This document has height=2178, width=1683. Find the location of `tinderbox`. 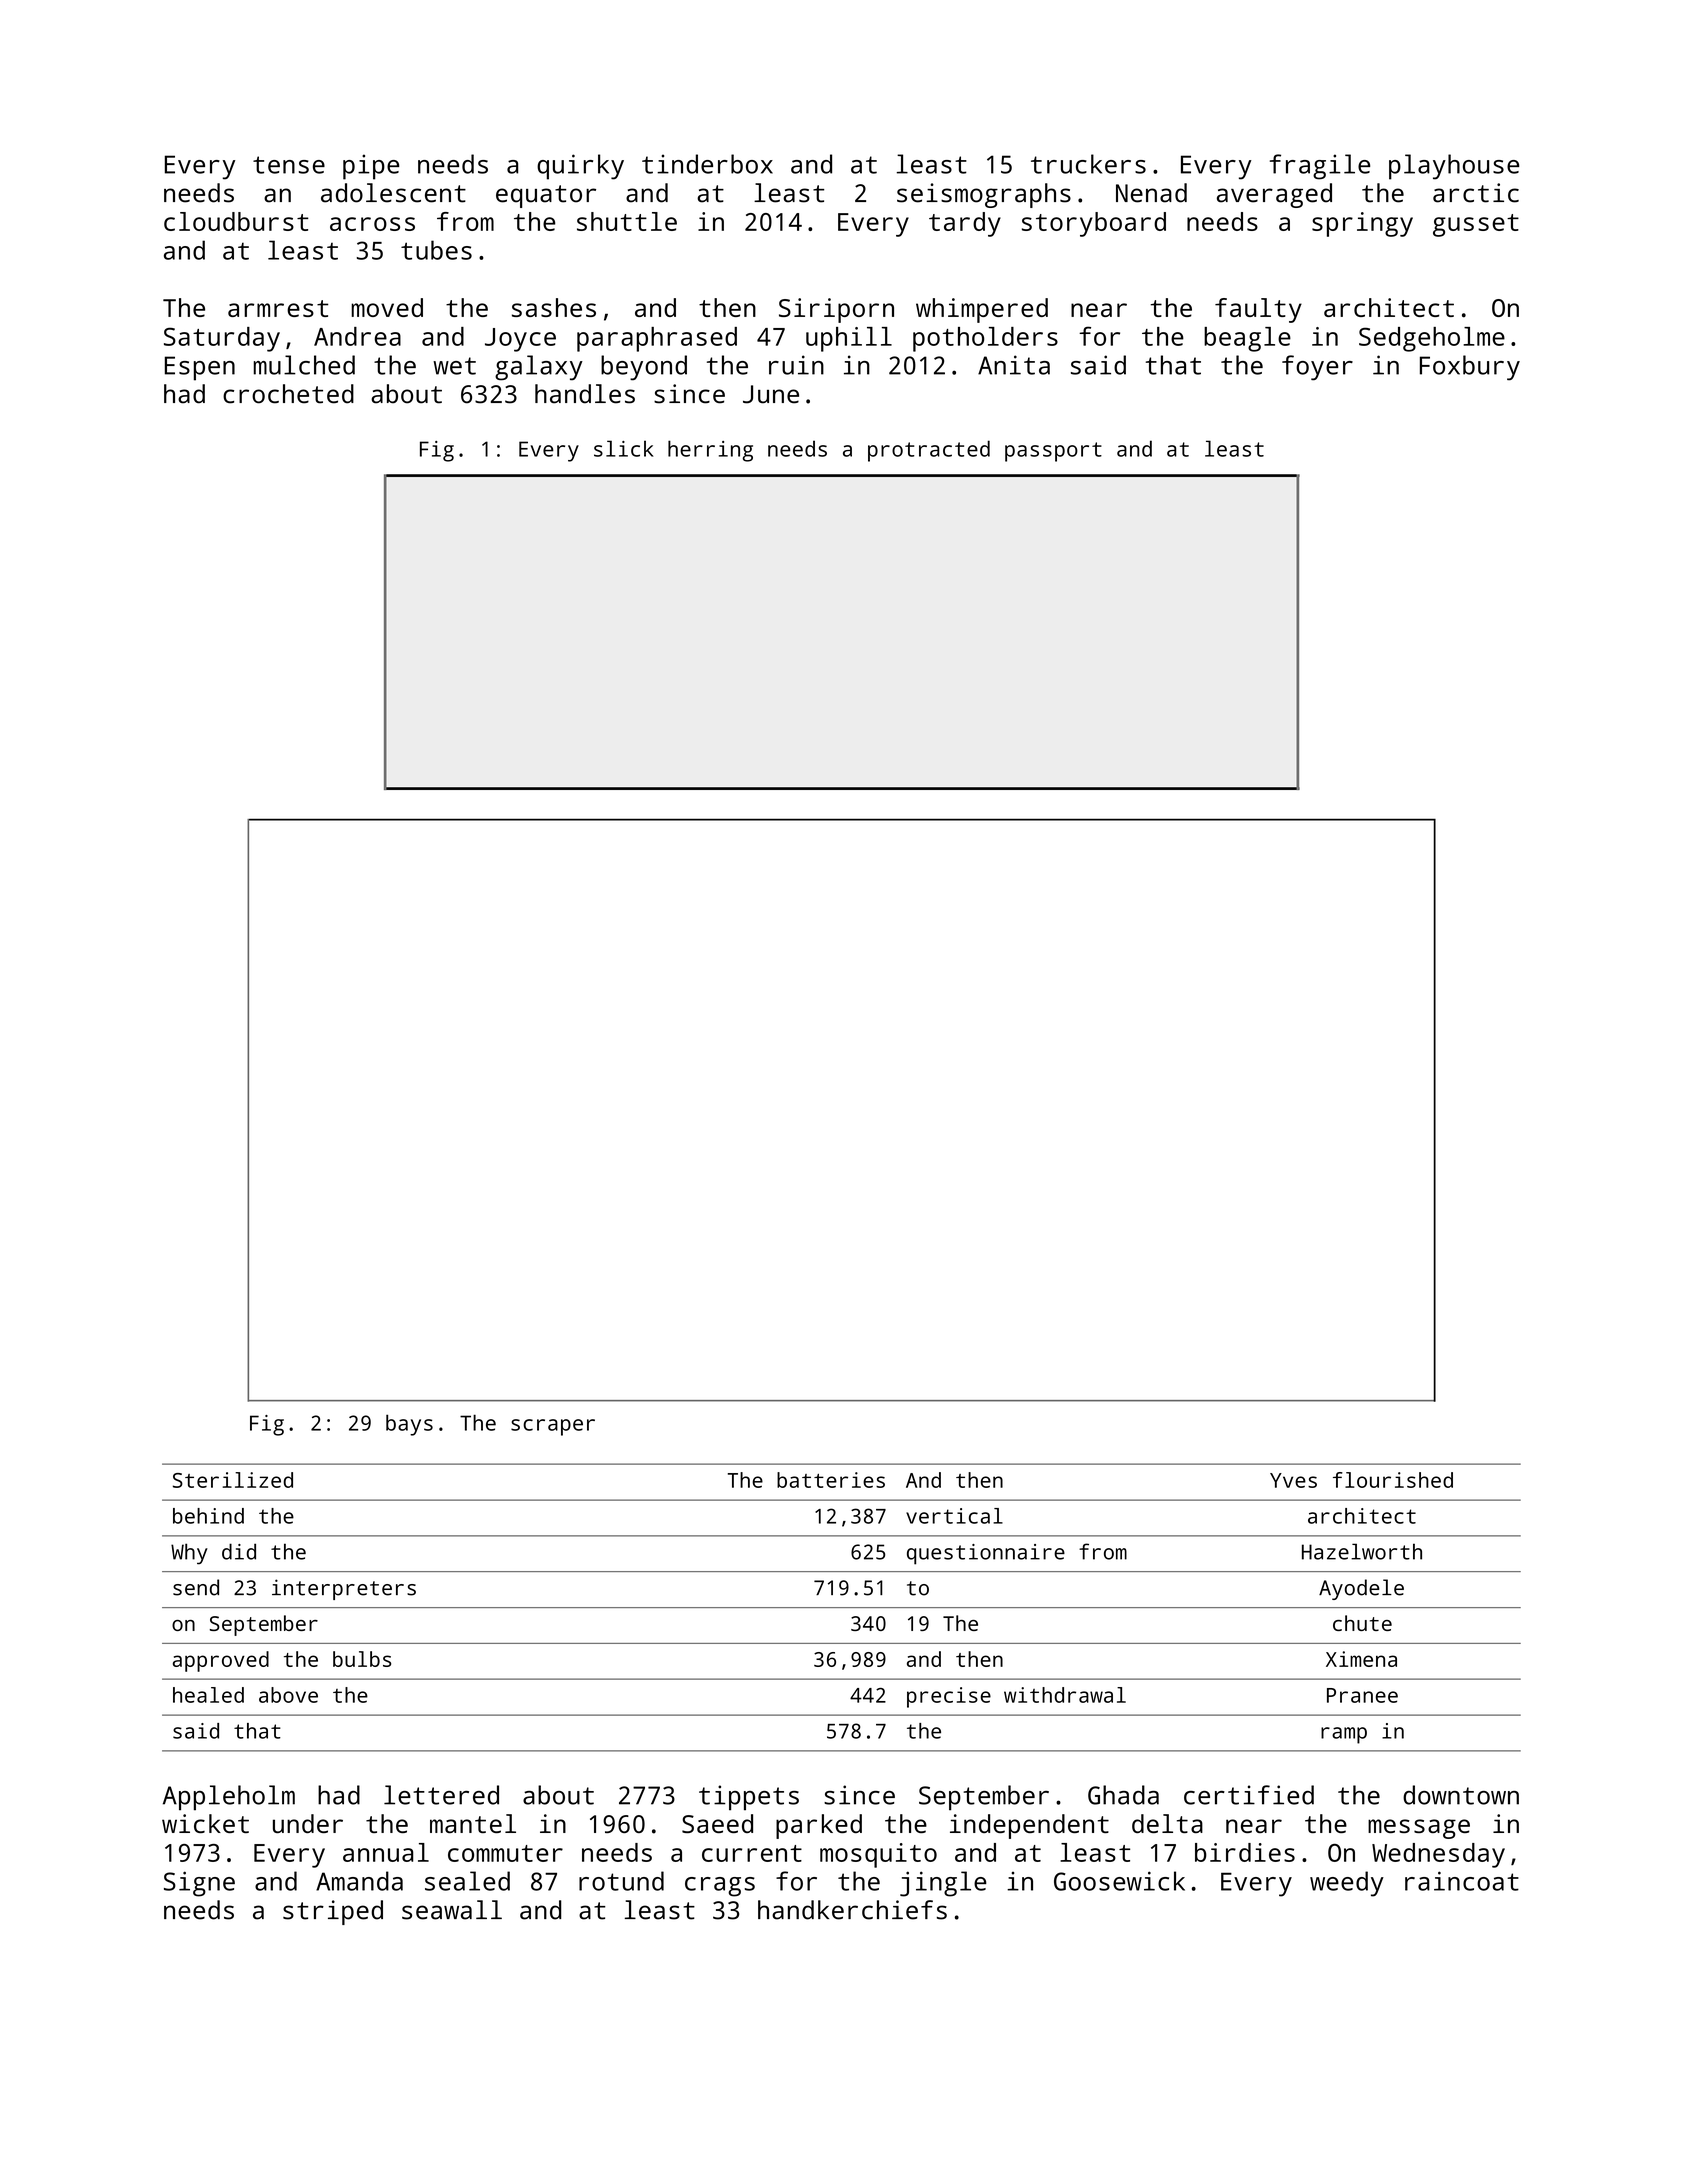

tinderbox is located at coordinates (707, 164).
